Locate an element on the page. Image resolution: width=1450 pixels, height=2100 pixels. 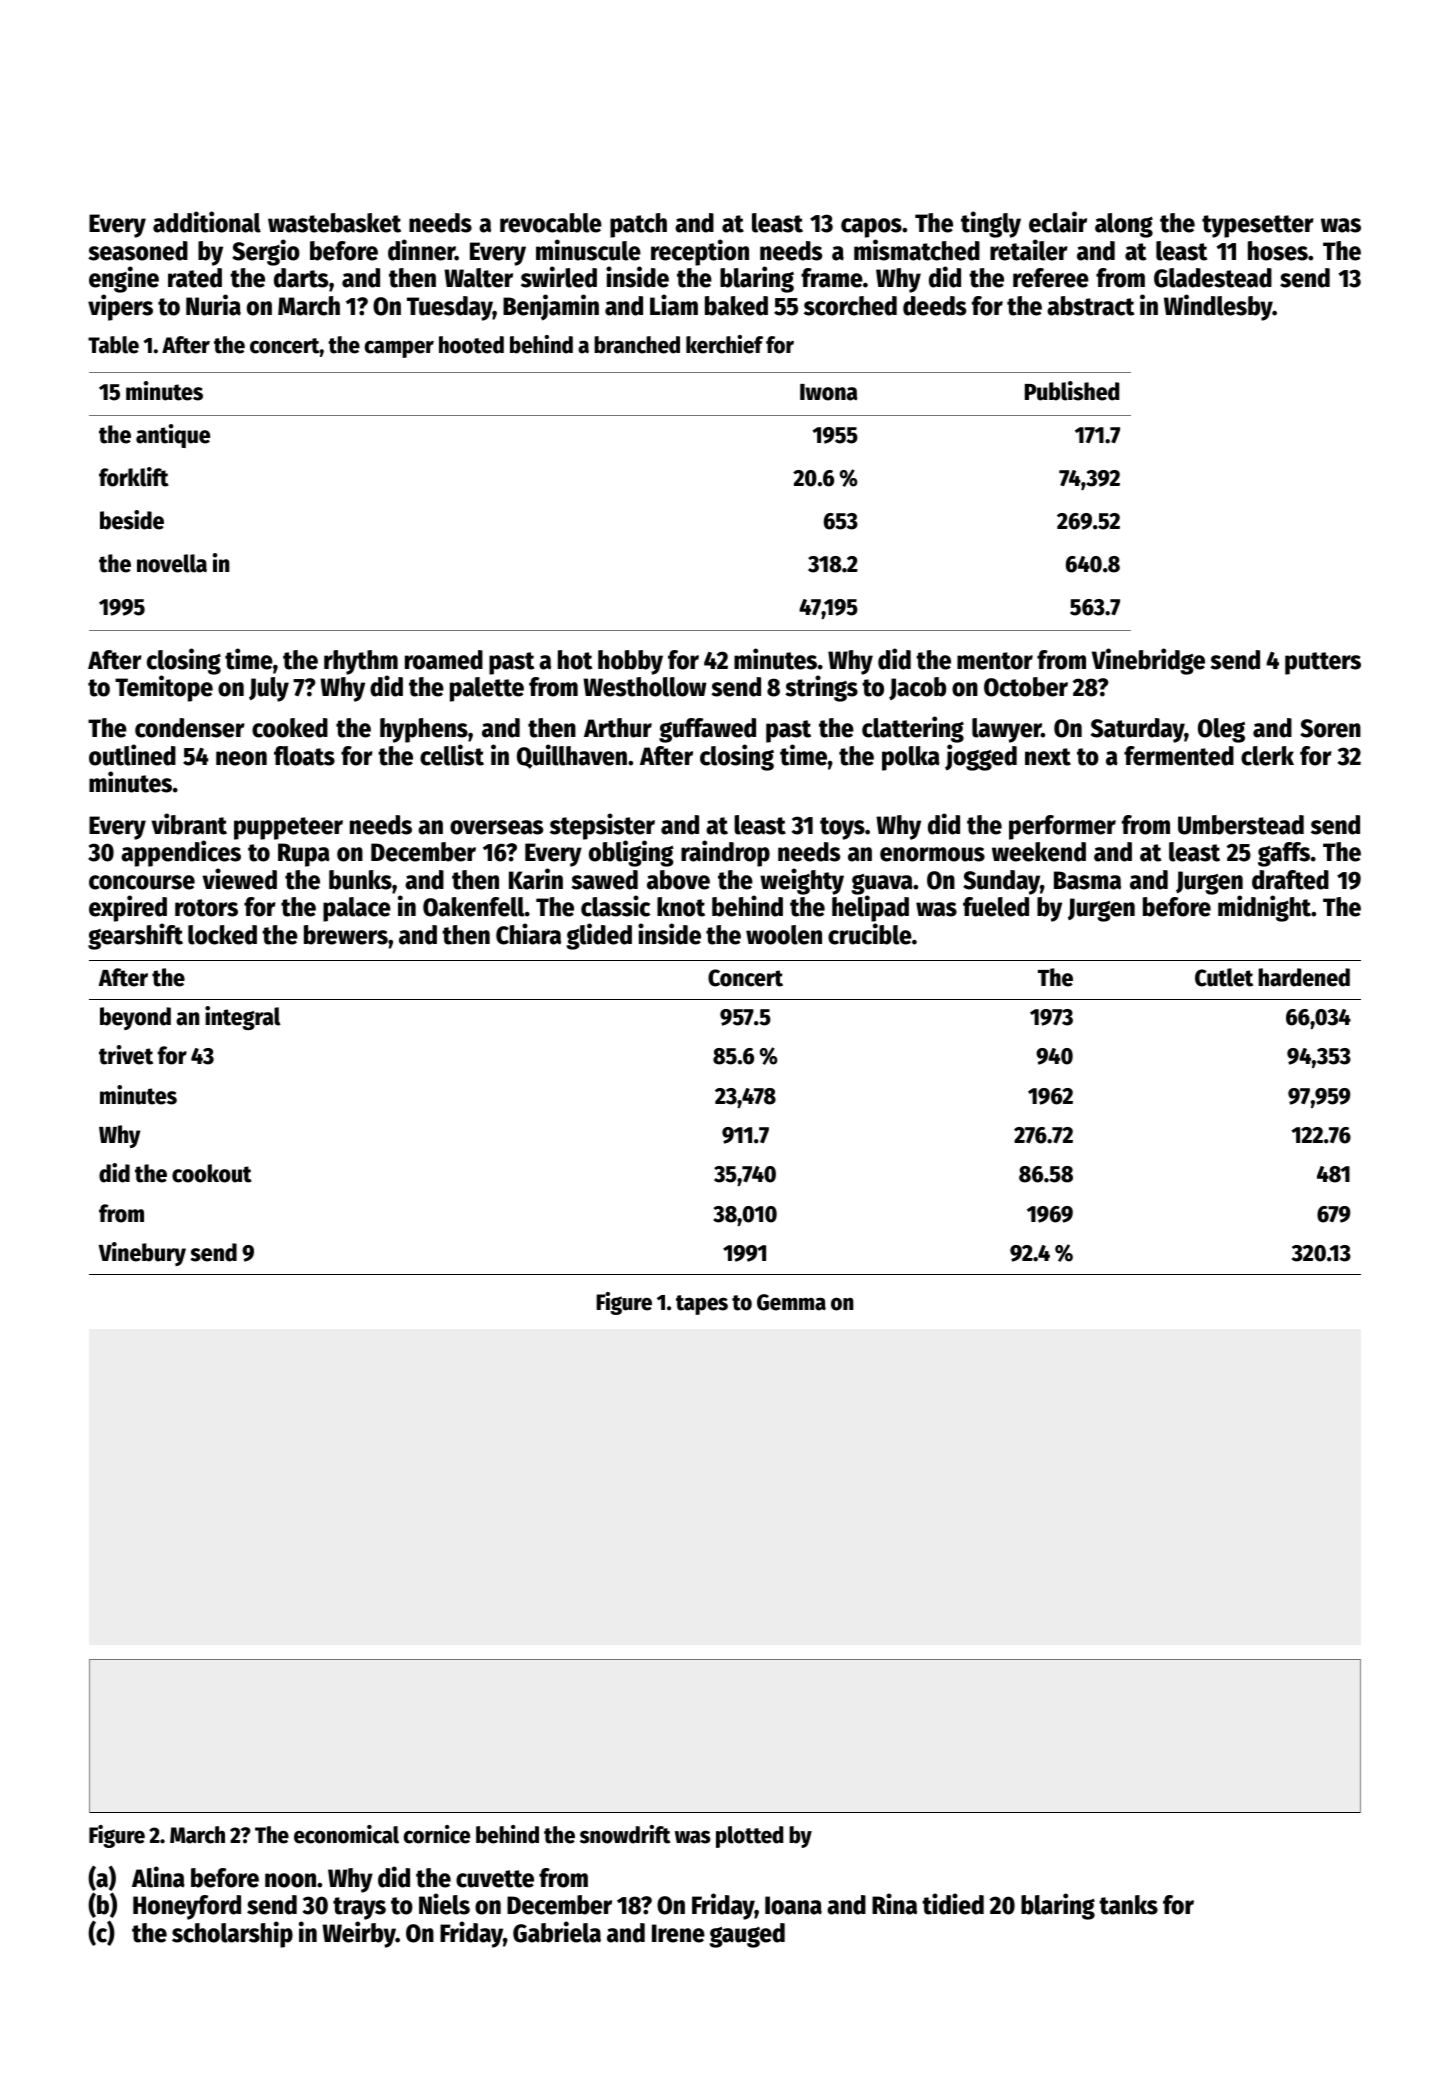
integral is located at coordinates (242, 1018).
